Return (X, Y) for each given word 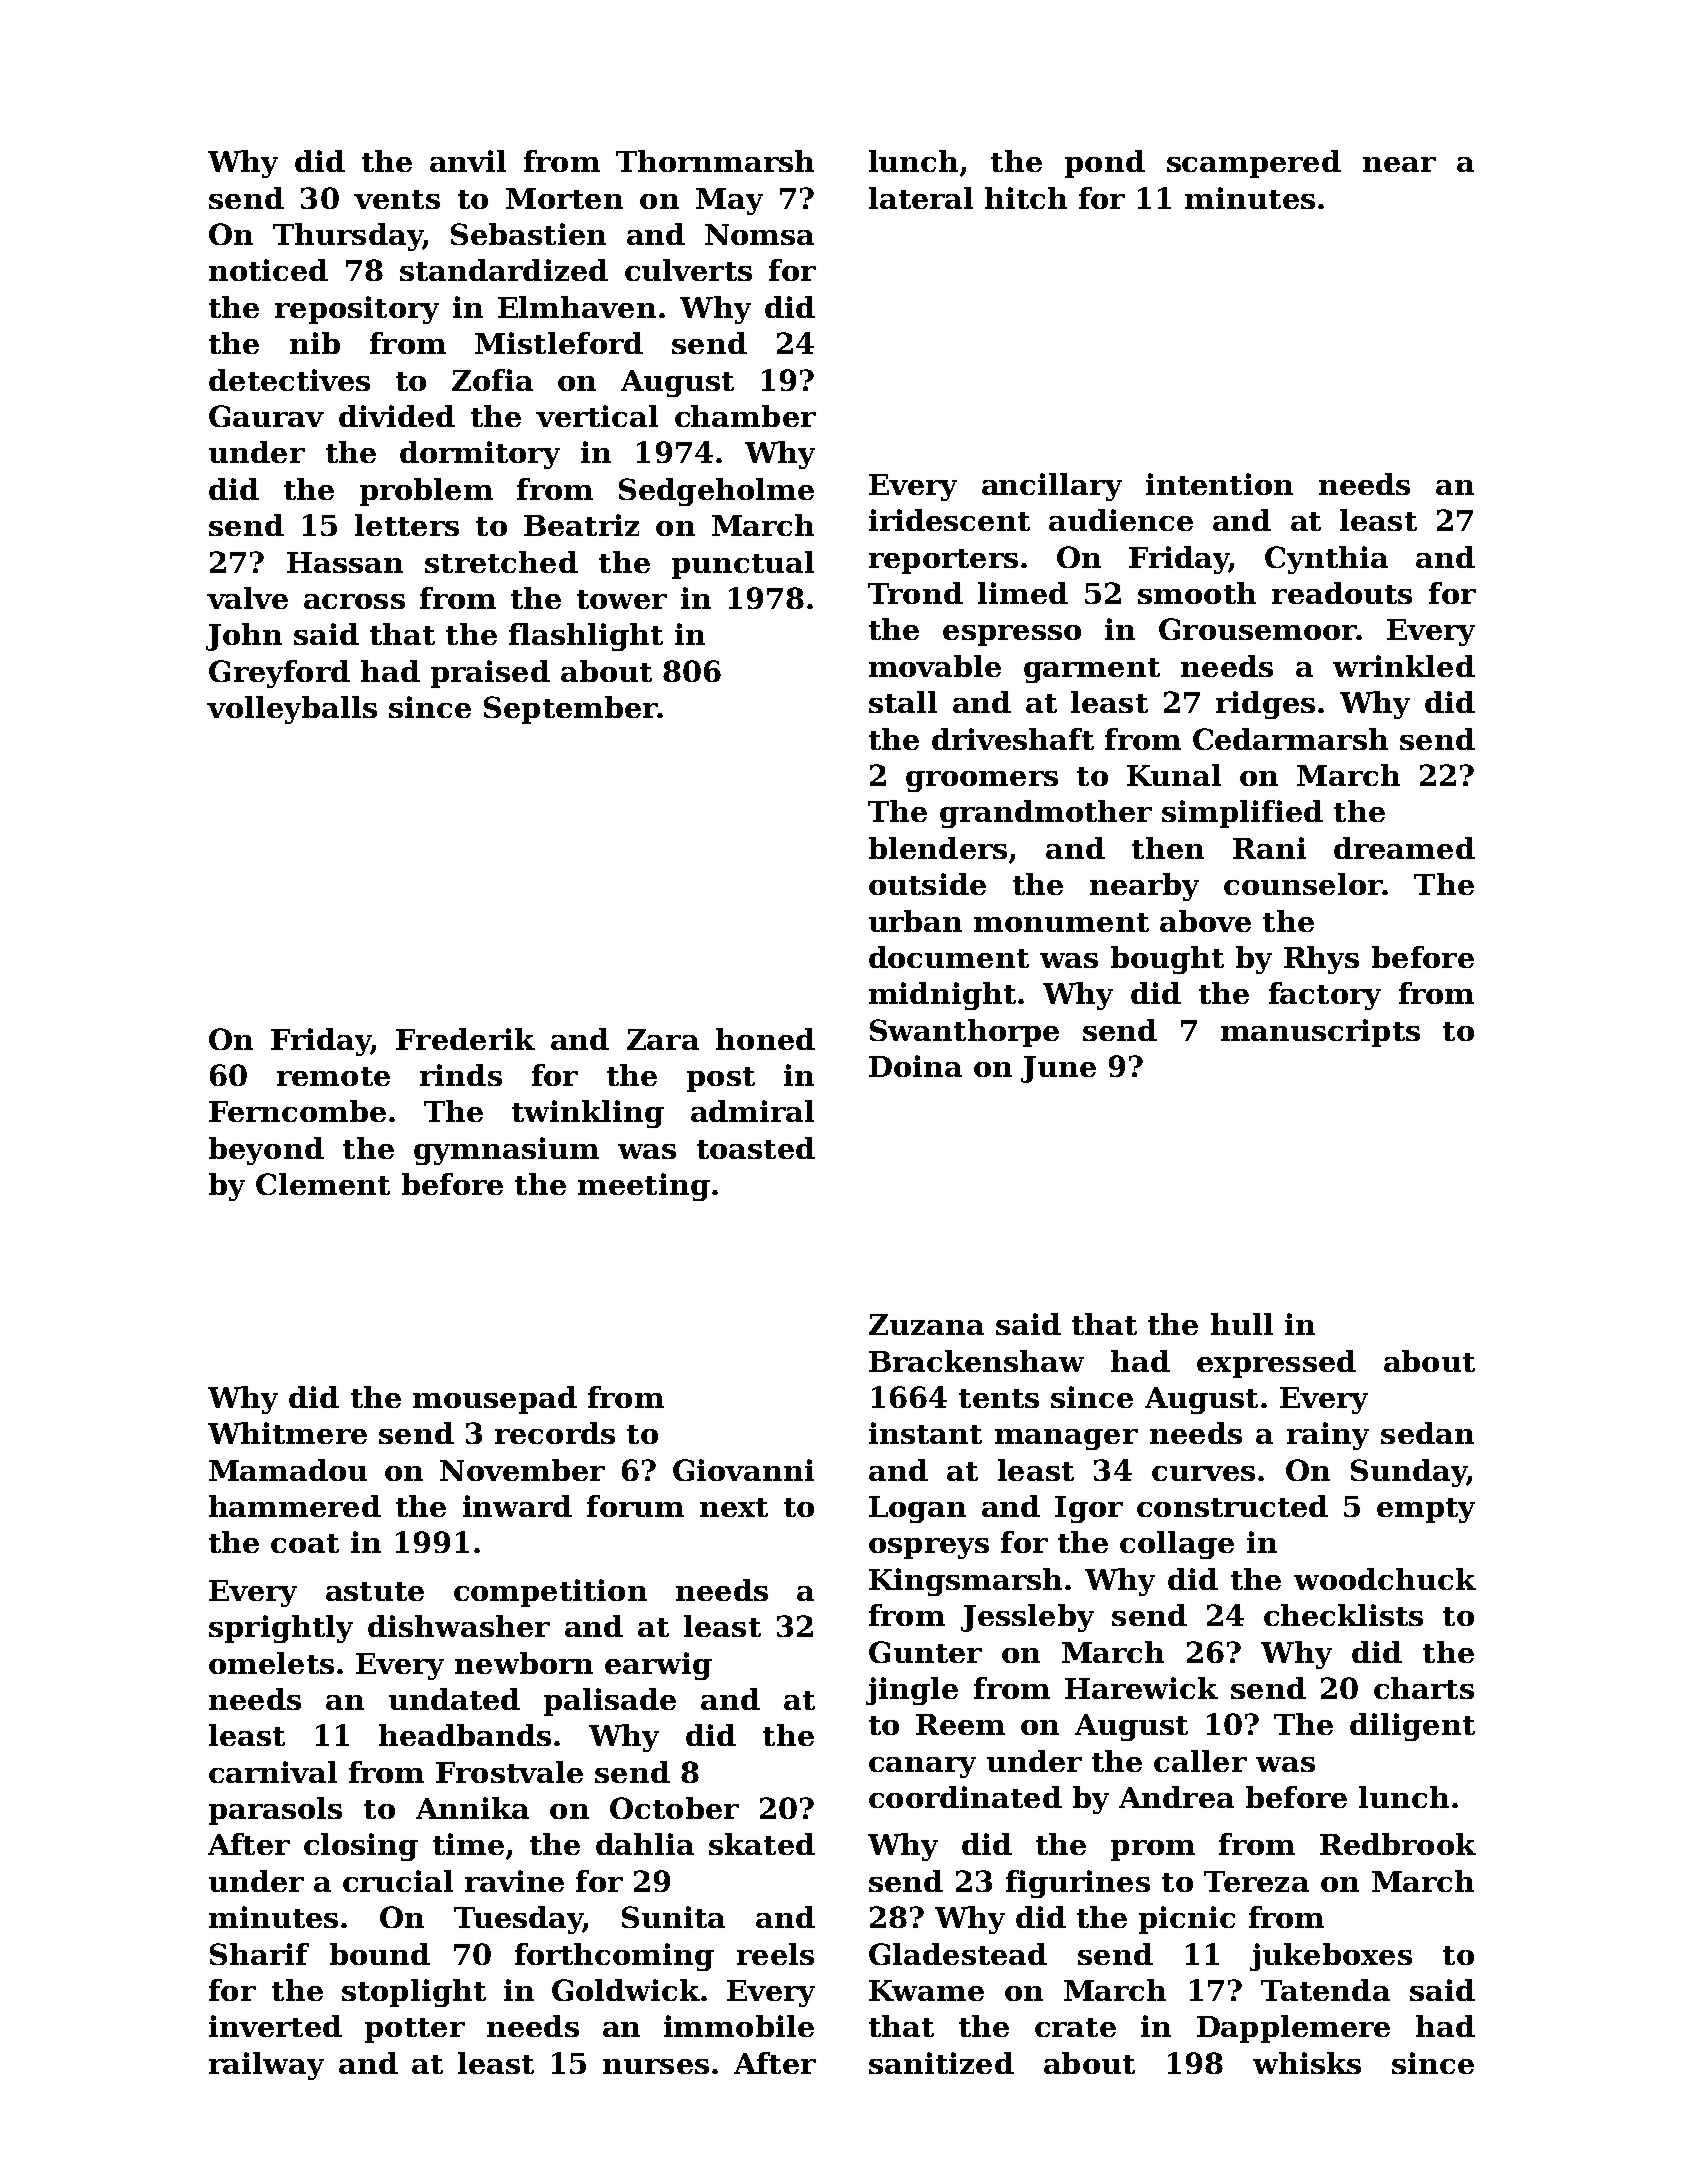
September (571, 710)
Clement (323, 1184)
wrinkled (1404, 666)
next (734, 1507)
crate (1075, 2027)
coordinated (965, 1797)
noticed (268, 270)
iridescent (949, 520)
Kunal (1174, 775)
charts (1424, 1688)
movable (935, 666)
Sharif (259, 1954)
